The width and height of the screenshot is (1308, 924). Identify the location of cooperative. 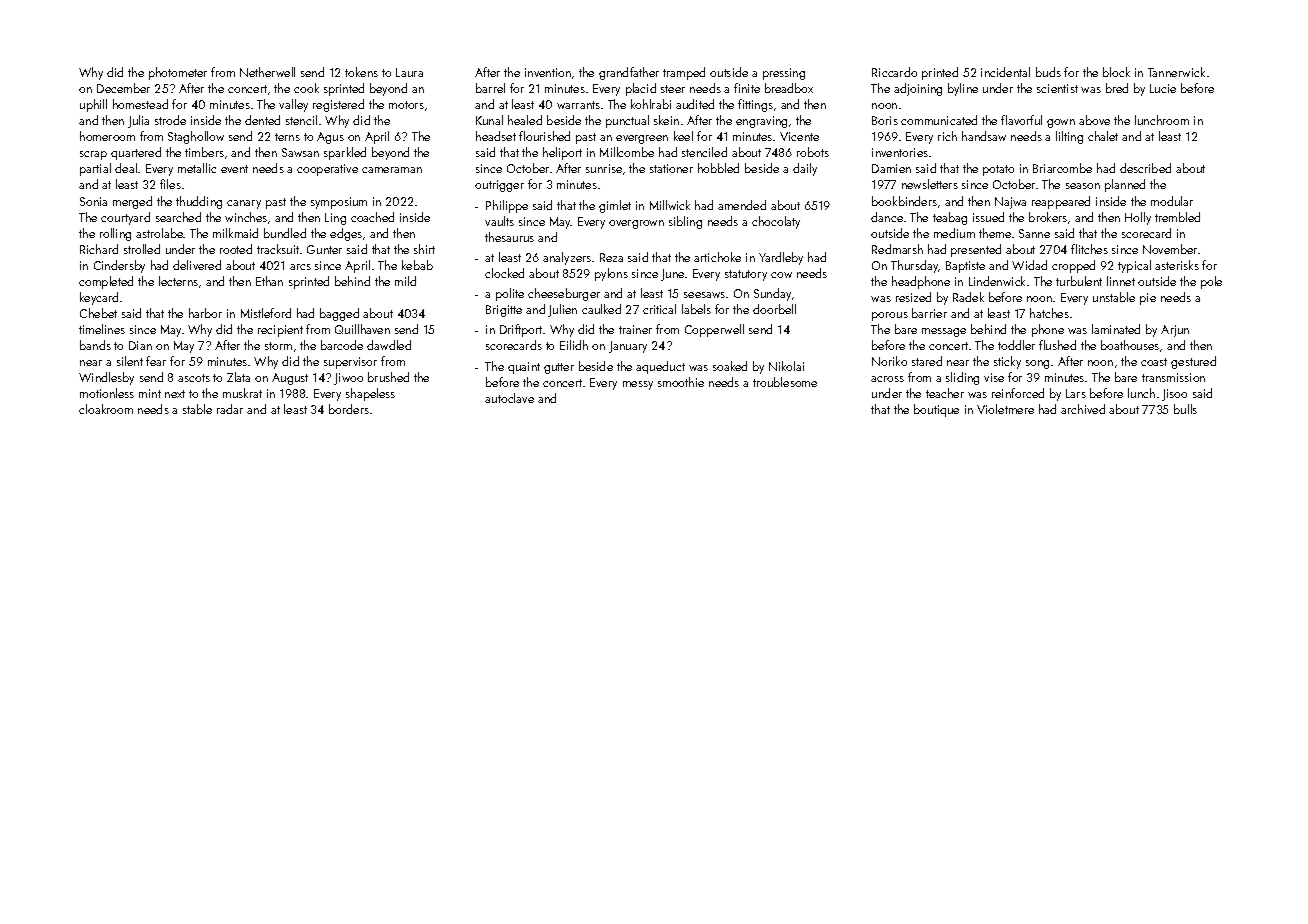
(327, 170).
